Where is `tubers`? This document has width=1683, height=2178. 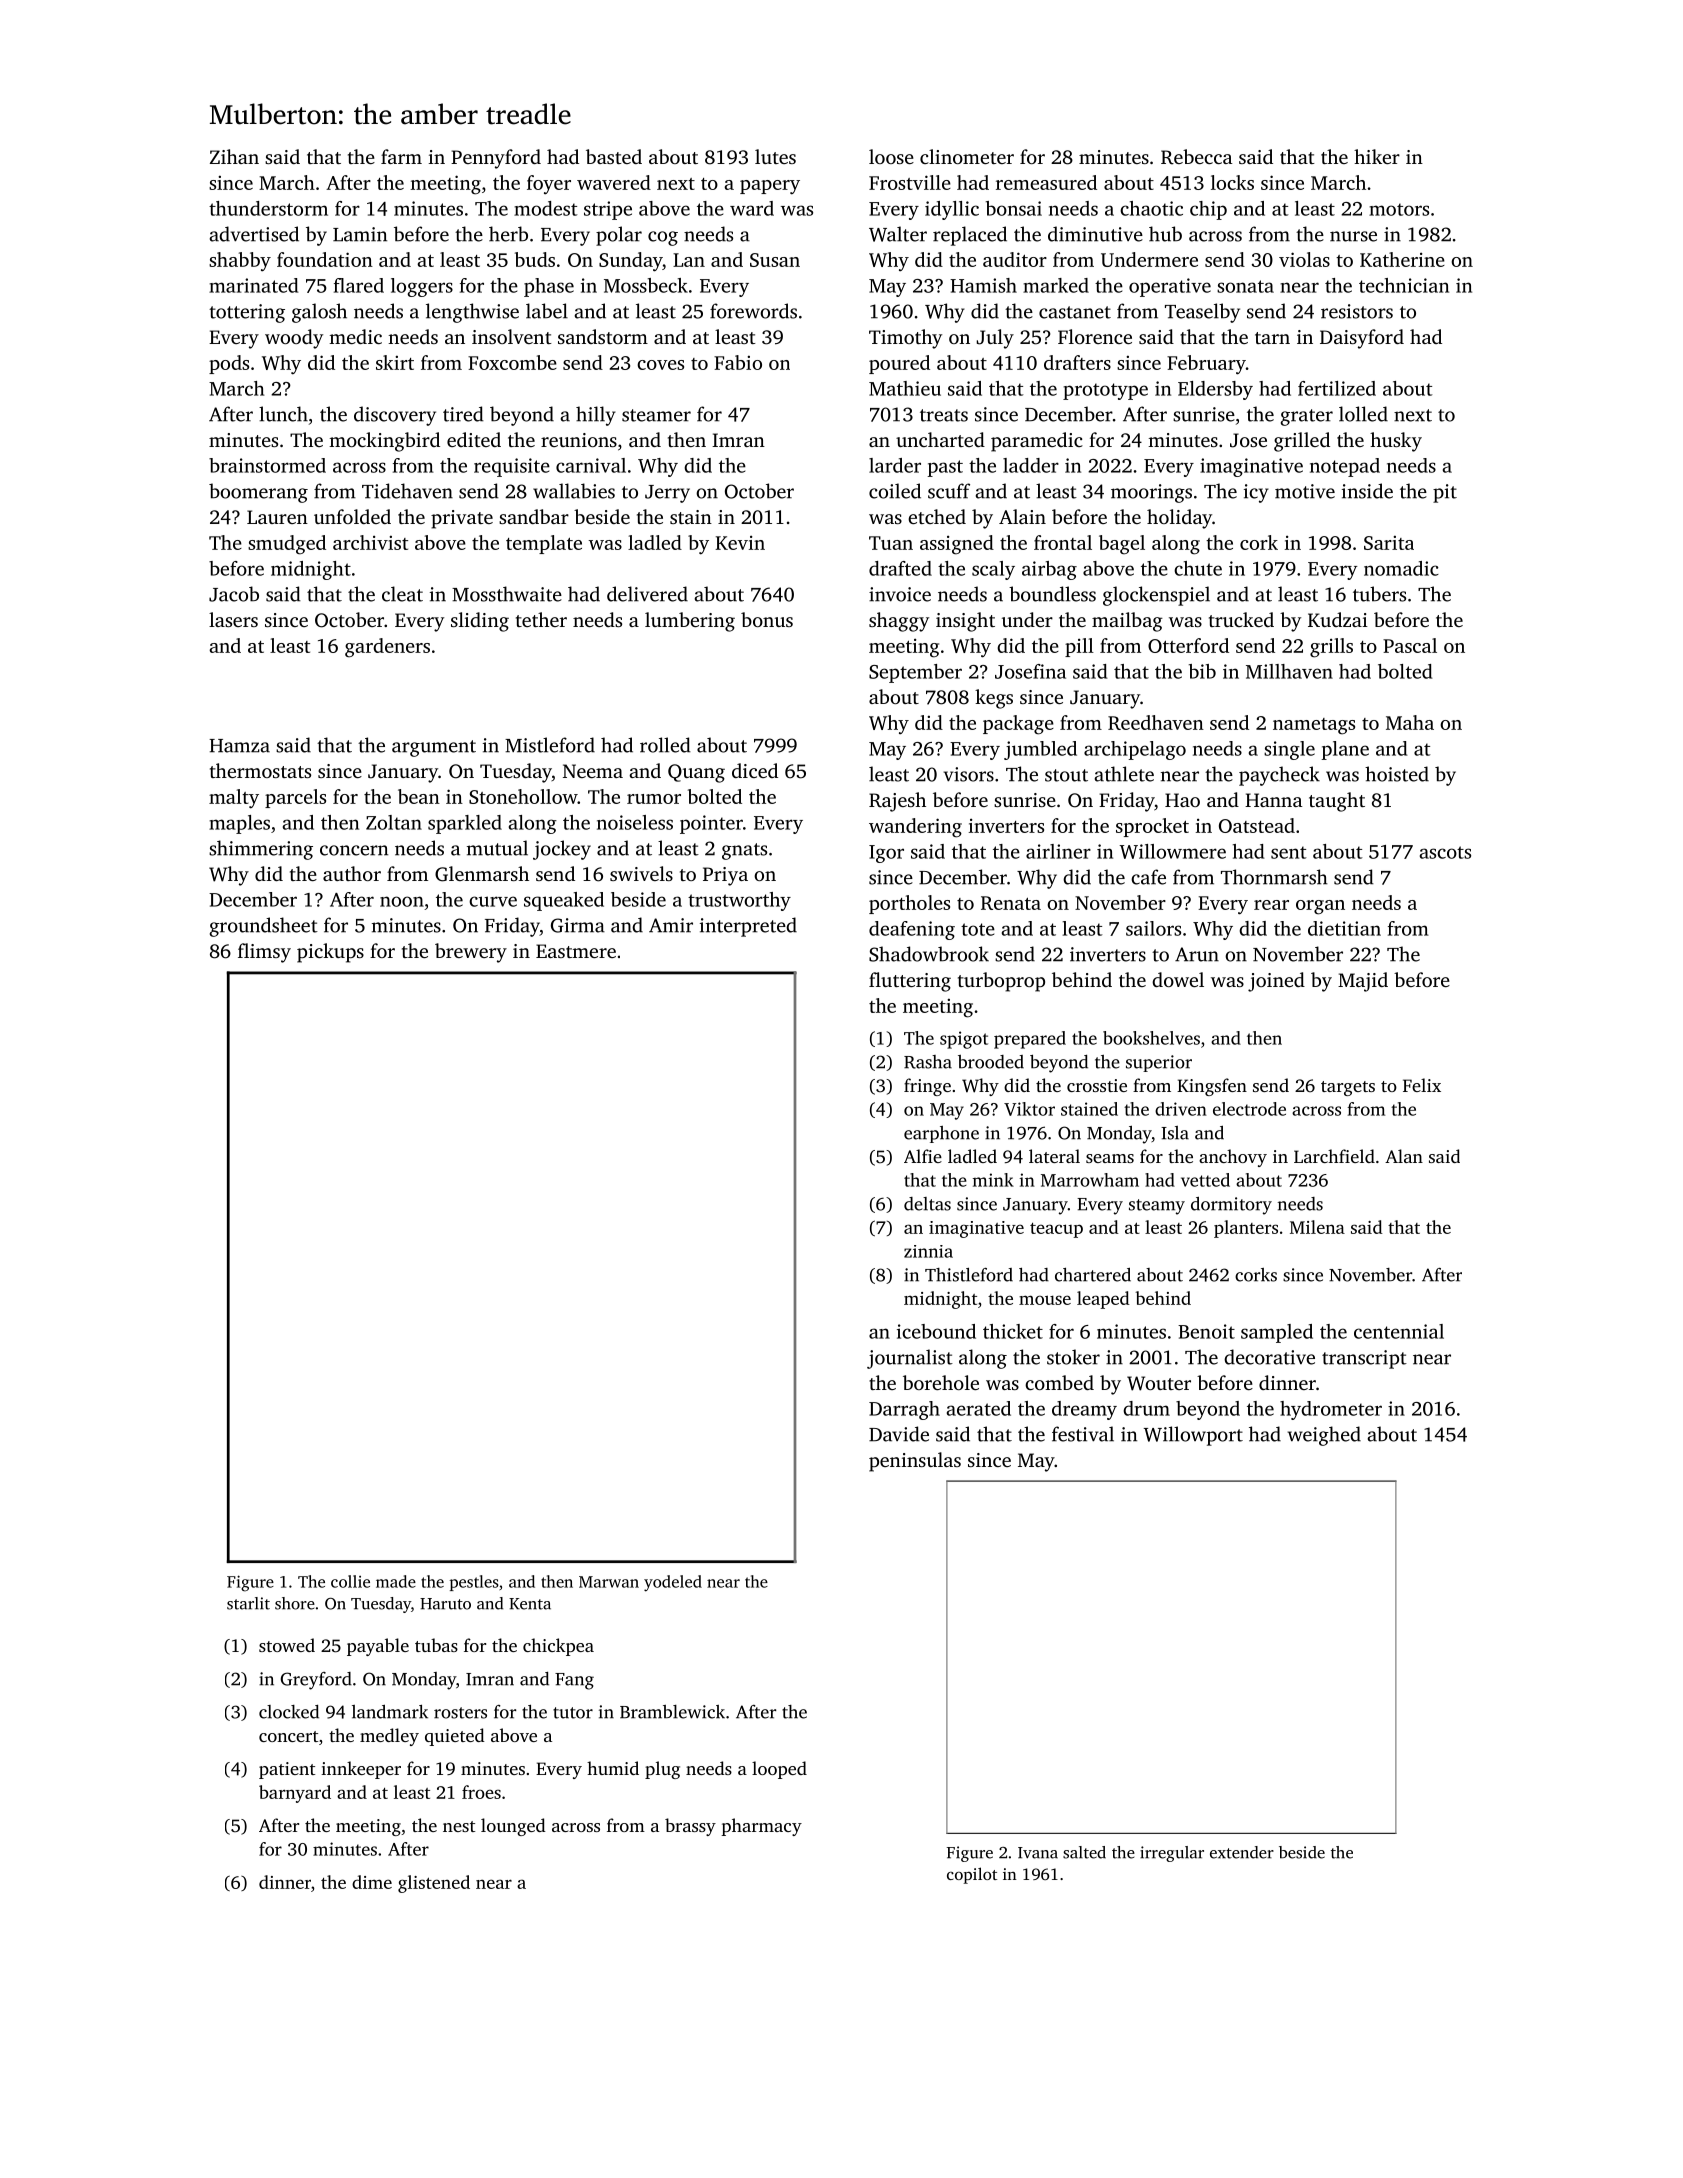 tubers is located at coordinates (1379, 594).
